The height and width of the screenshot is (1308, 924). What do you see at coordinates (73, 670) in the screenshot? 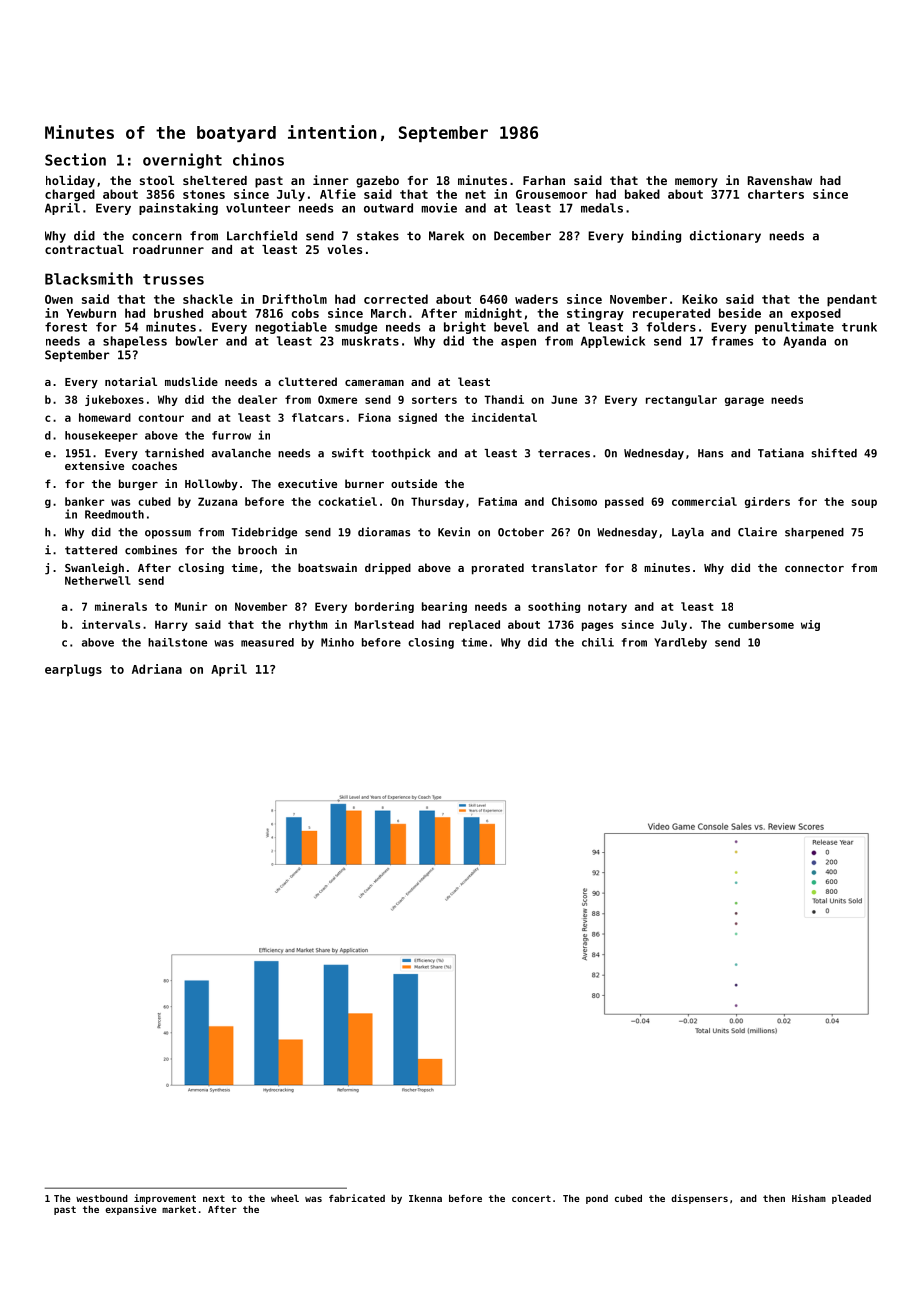
I see `earplugs` at bounding box center [73, 670].
